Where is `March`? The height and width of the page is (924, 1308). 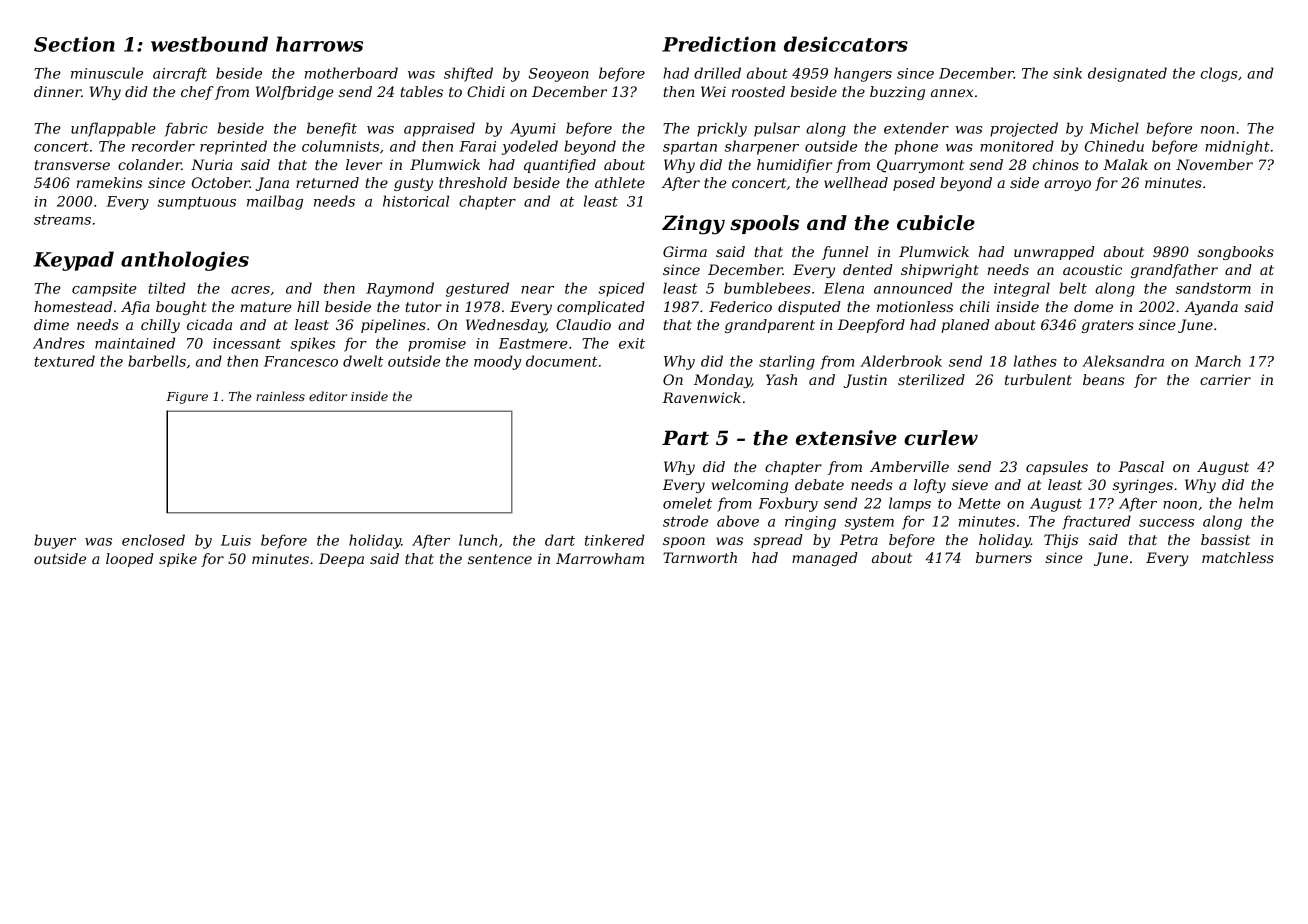 March is located at coordinates (1218, 361).
